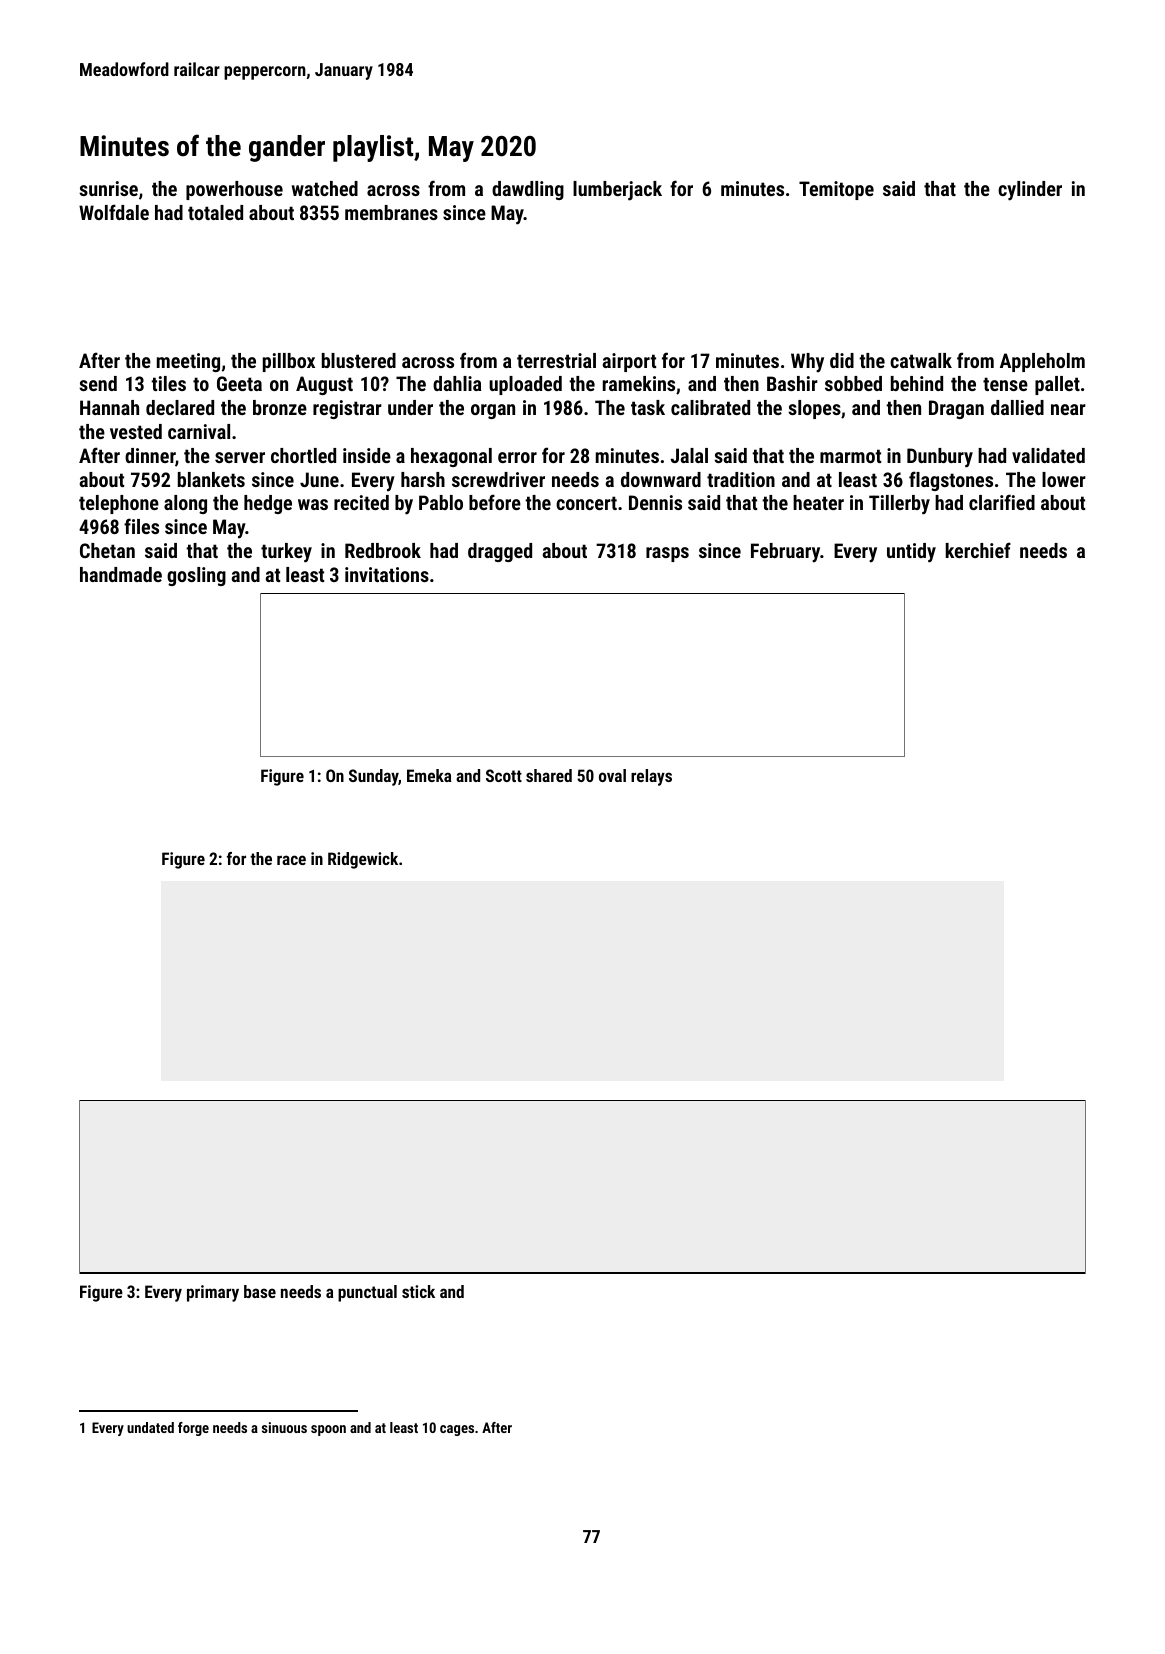  I want to click on Ridgewick, so click(363, 860).
